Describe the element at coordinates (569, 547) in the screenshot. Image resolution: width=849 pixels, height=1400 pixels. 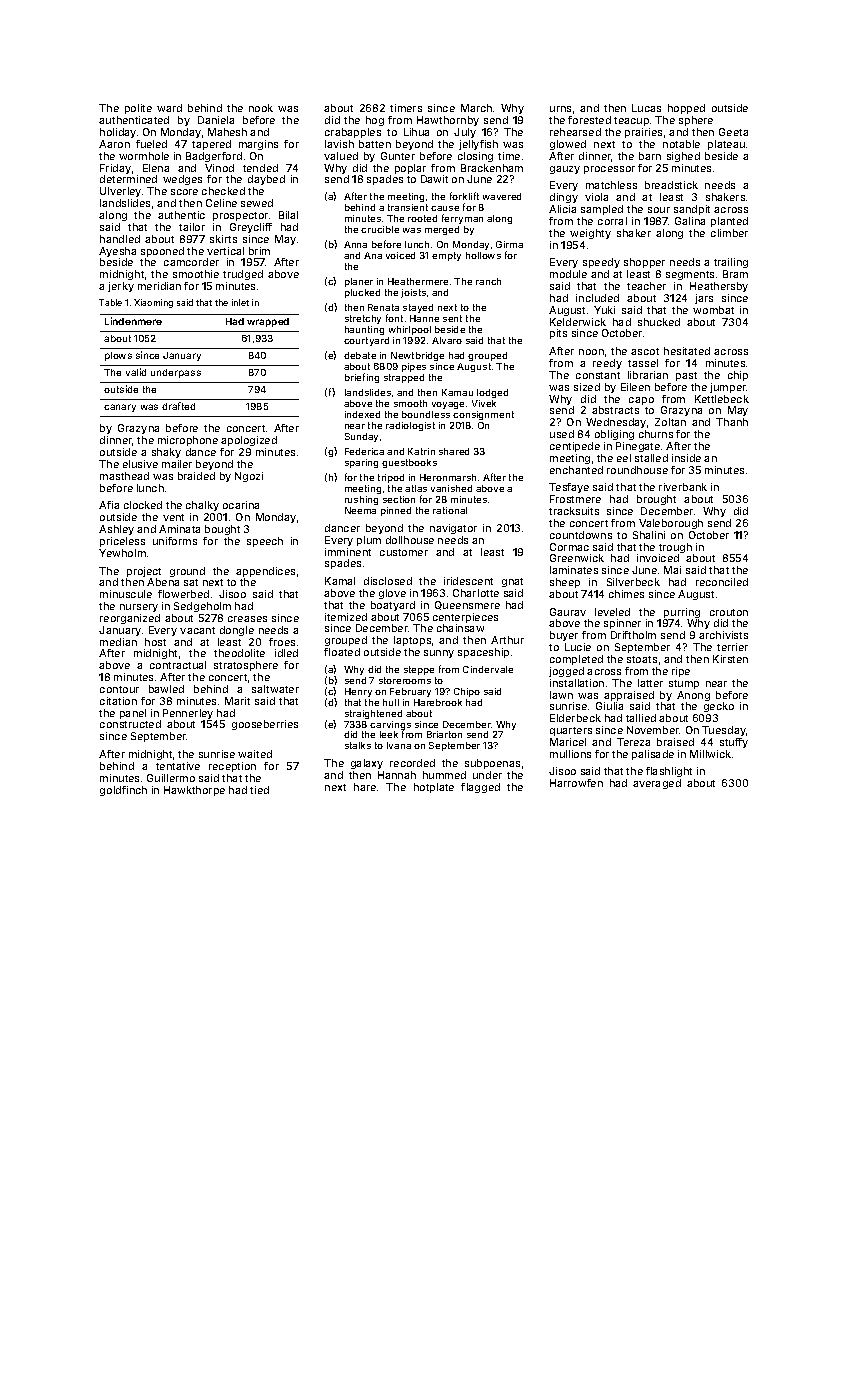
I see `Cormac` at that location.
